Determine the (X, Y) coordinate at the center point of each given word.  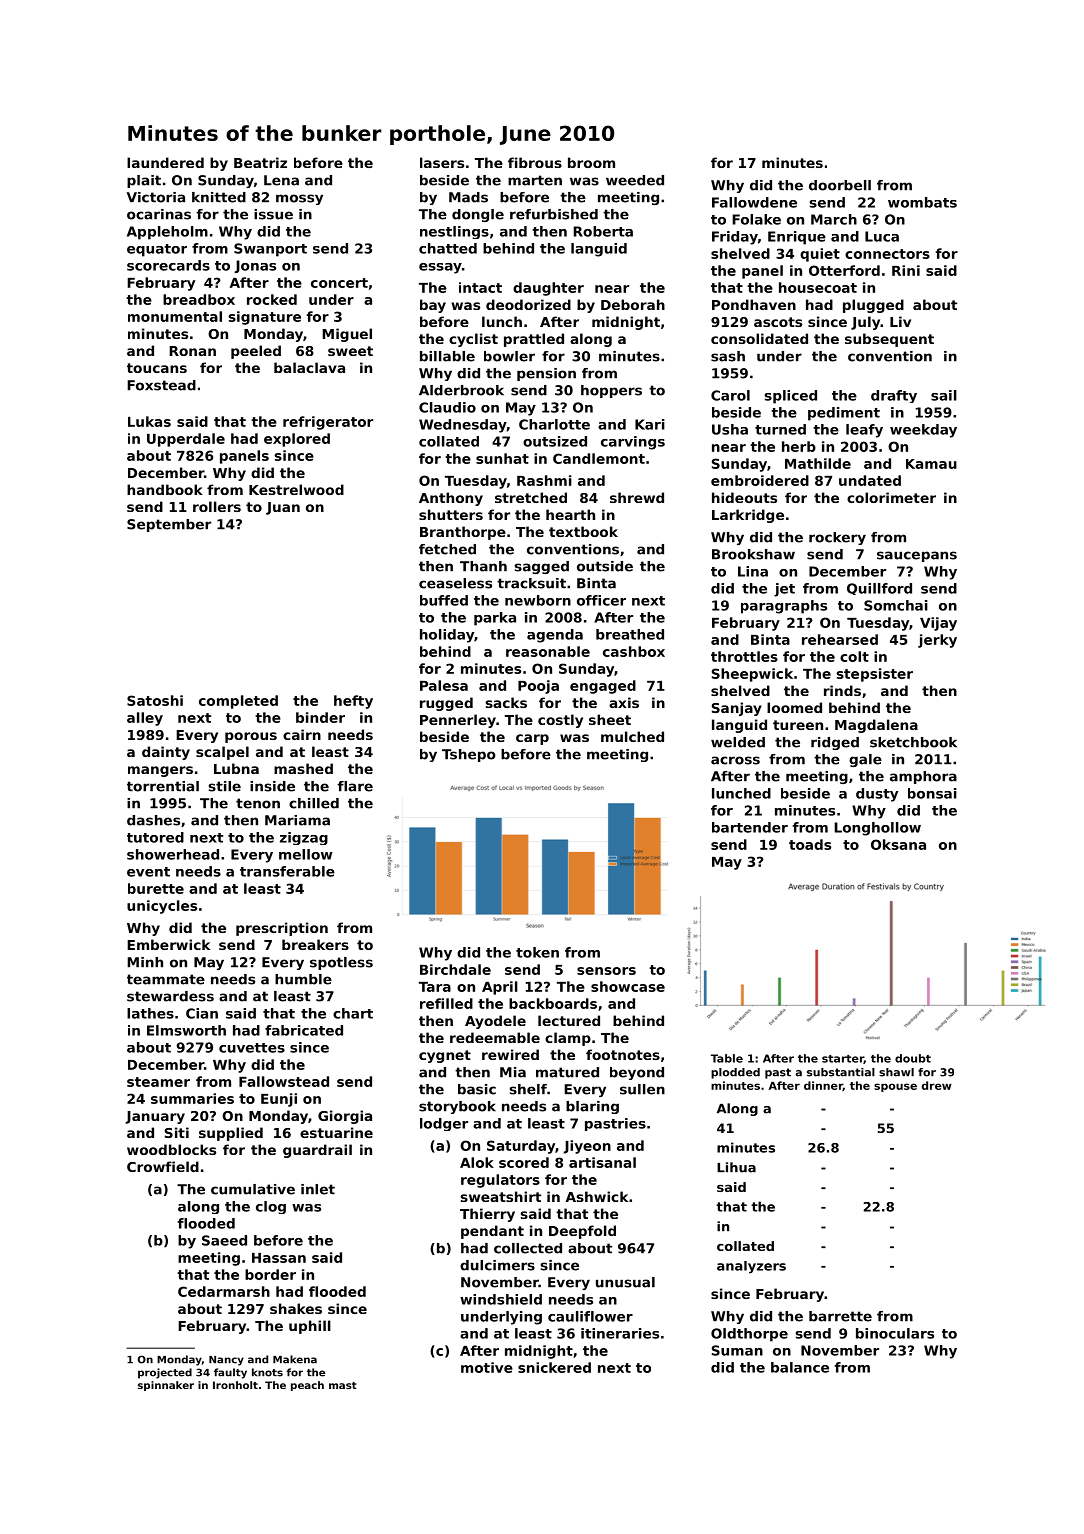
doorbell (840, 185)
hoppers (611, 391)
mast (343, 1385)
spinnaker (166, 1386)
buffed (444, 600)
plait (144, 181)
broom (591, 162)
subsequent (889, 340)
